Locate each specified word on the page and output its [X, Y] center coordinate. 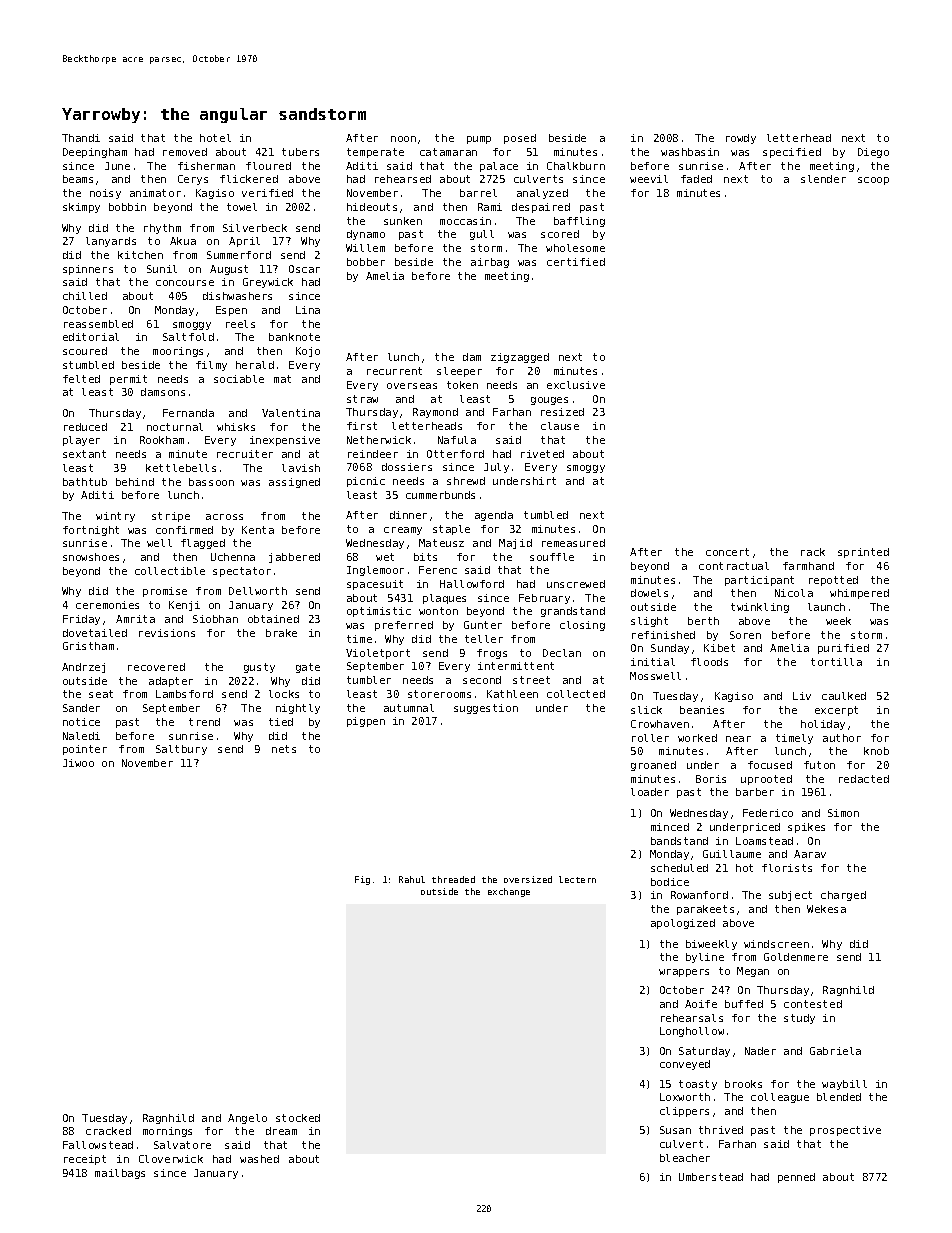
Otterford [455, 454]
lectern [577, 879]
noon [403, 139]
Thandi [81, 138]
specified [792, 153]
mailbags [120, 1174]
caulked [844, 696]
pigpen [366, 722]
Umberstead [711, 1177]
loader [650, 792]
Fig [362, 880]
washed [259, 1159]
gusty [259, 668]
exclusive [576, 385]
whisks [236, 427]
